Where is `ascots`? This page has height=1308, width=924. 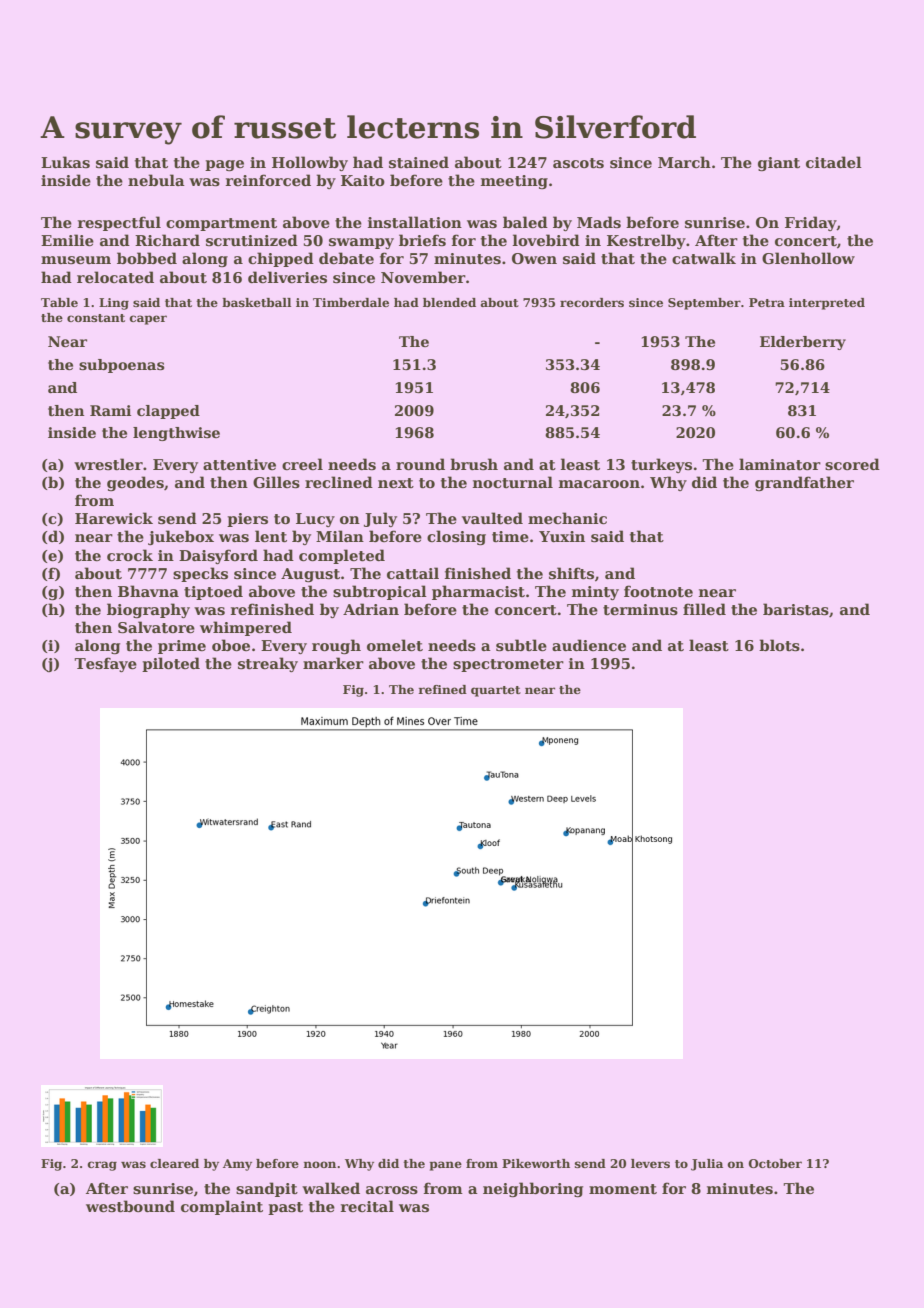 ascots is located at coordinates (578, 163).
